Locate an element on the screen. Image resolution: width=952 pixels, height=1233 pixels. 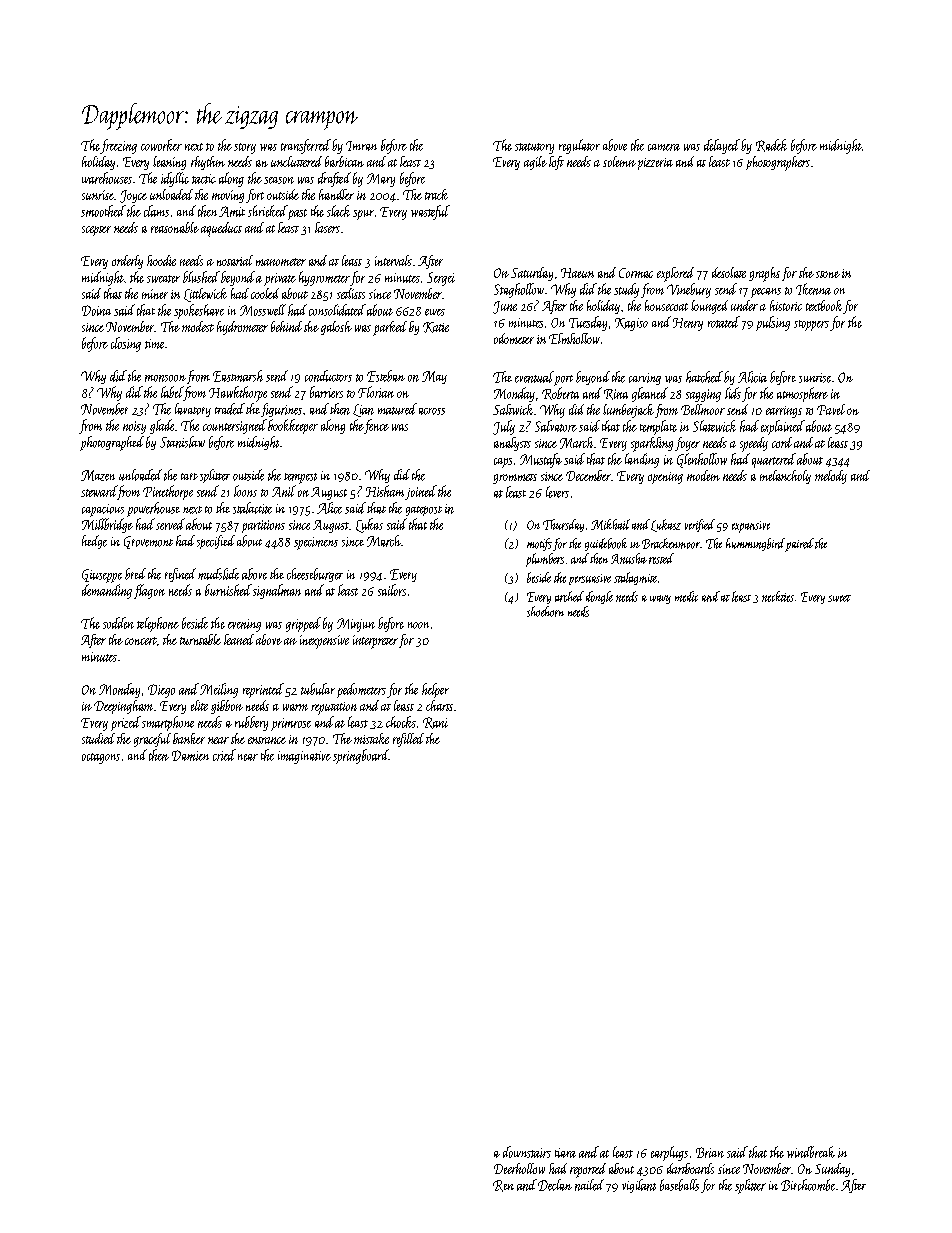
coworker is located at coordinates (161, 145).
